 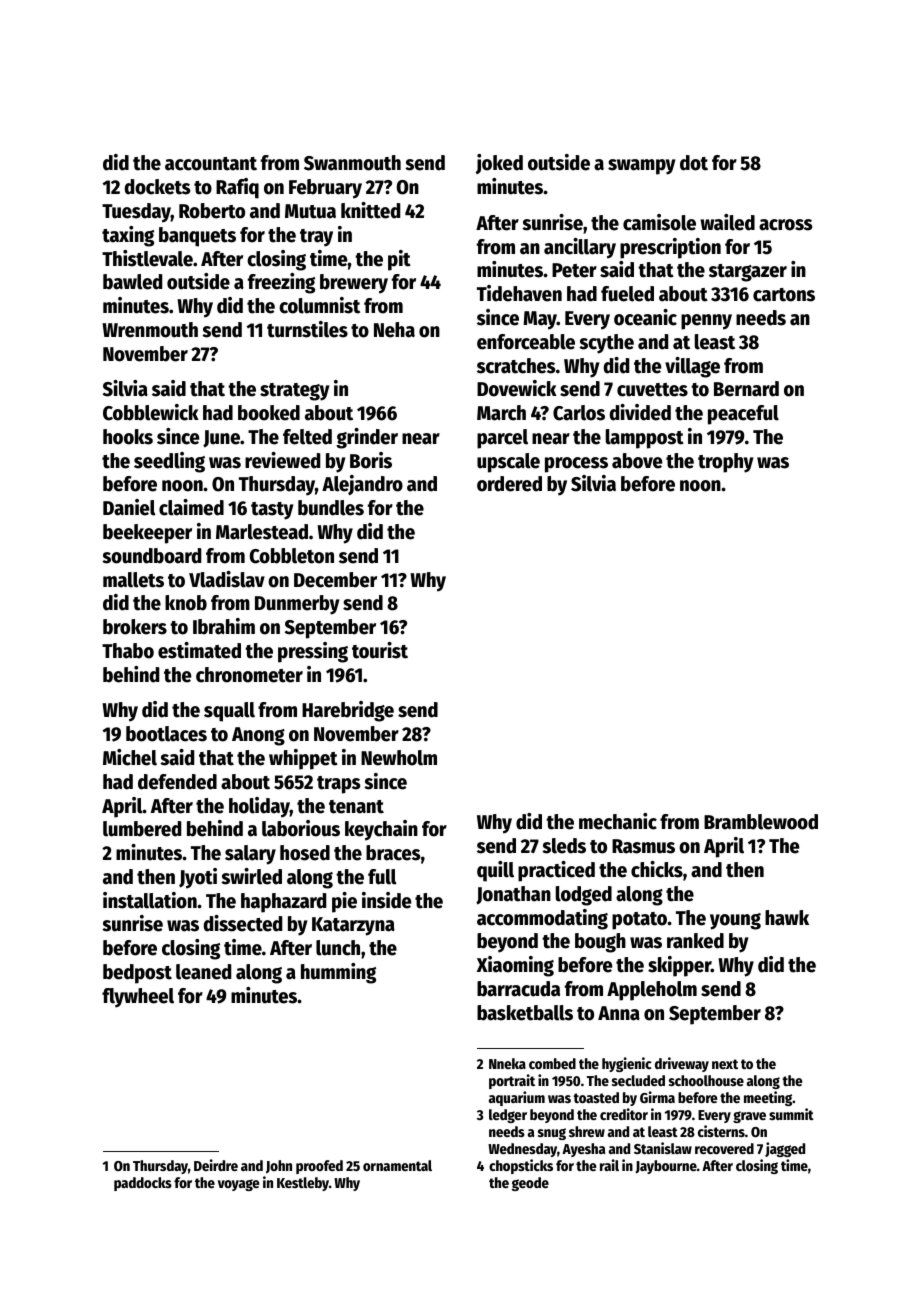 What do you see at coordinates (784, 295) in the screenshot?
I see `cartons` at bounding box center [784, 295].
